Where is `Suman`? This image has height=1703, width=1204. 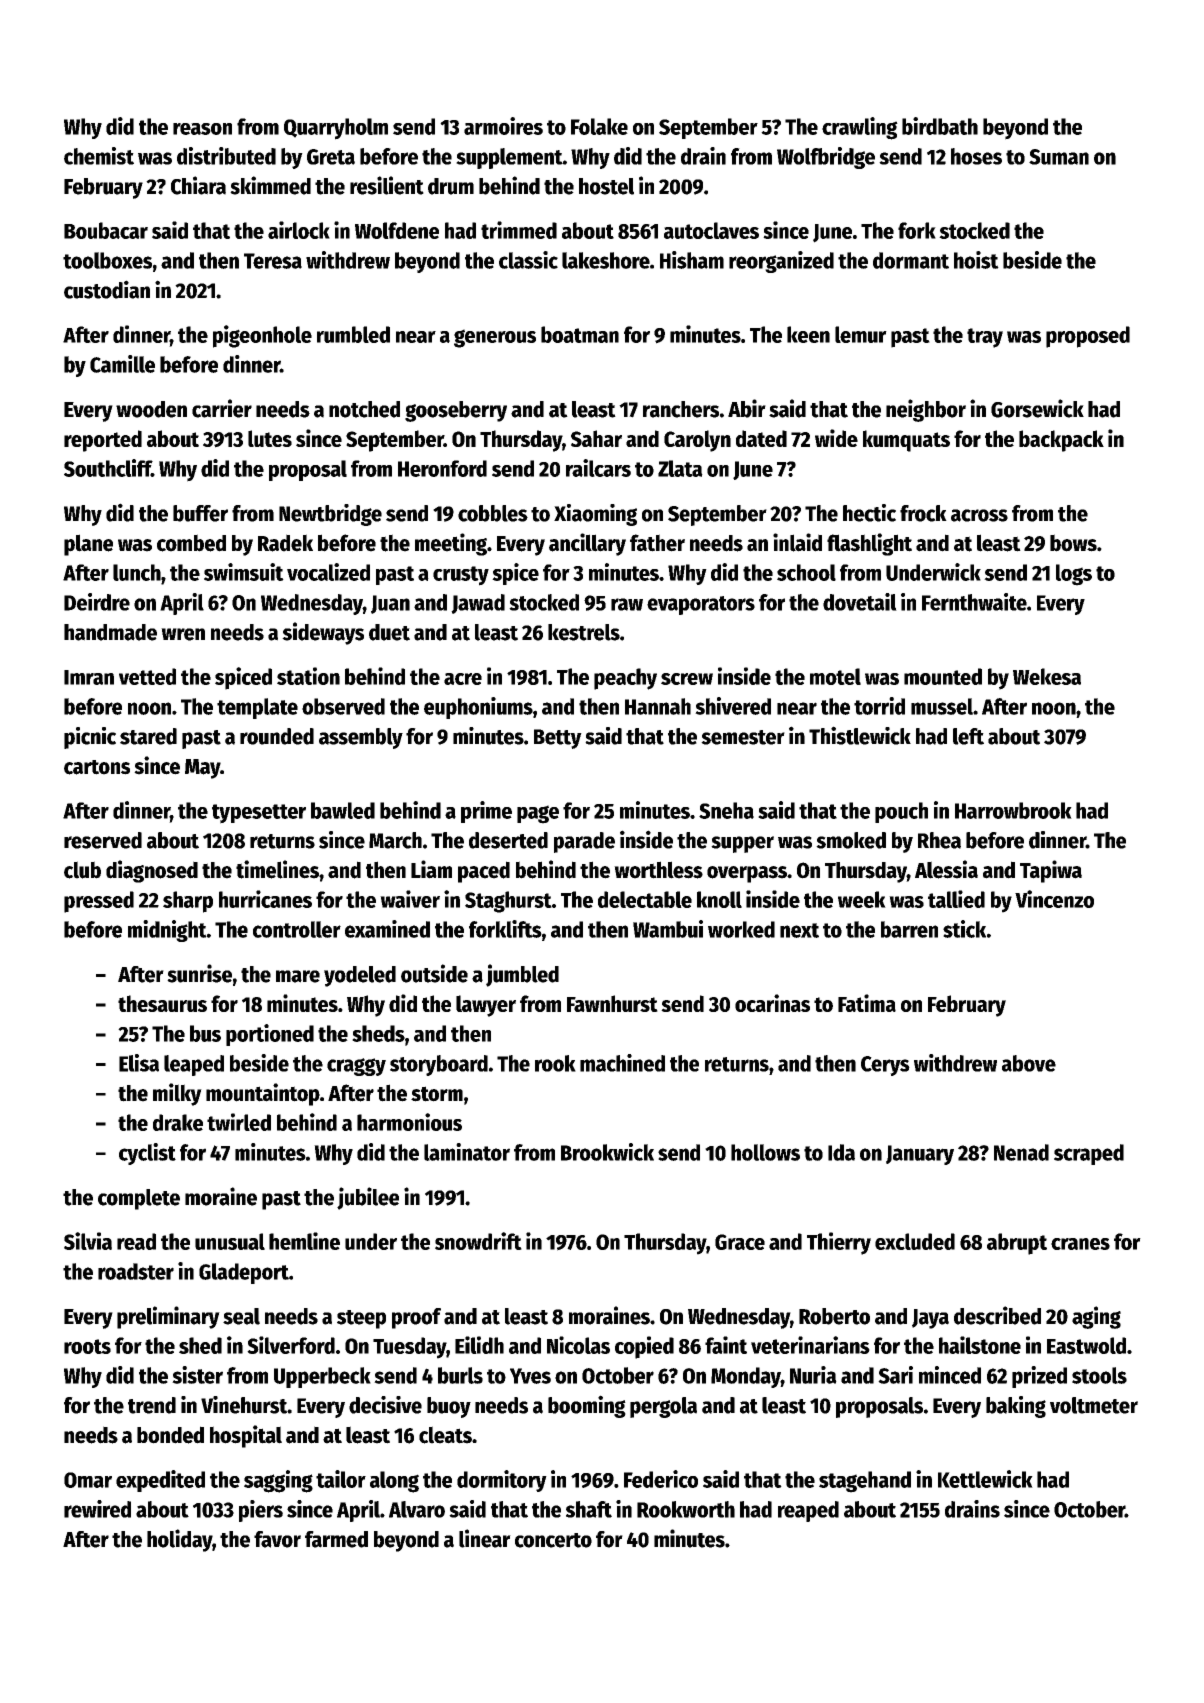
Suman is located at coordinates (1059, 157).
